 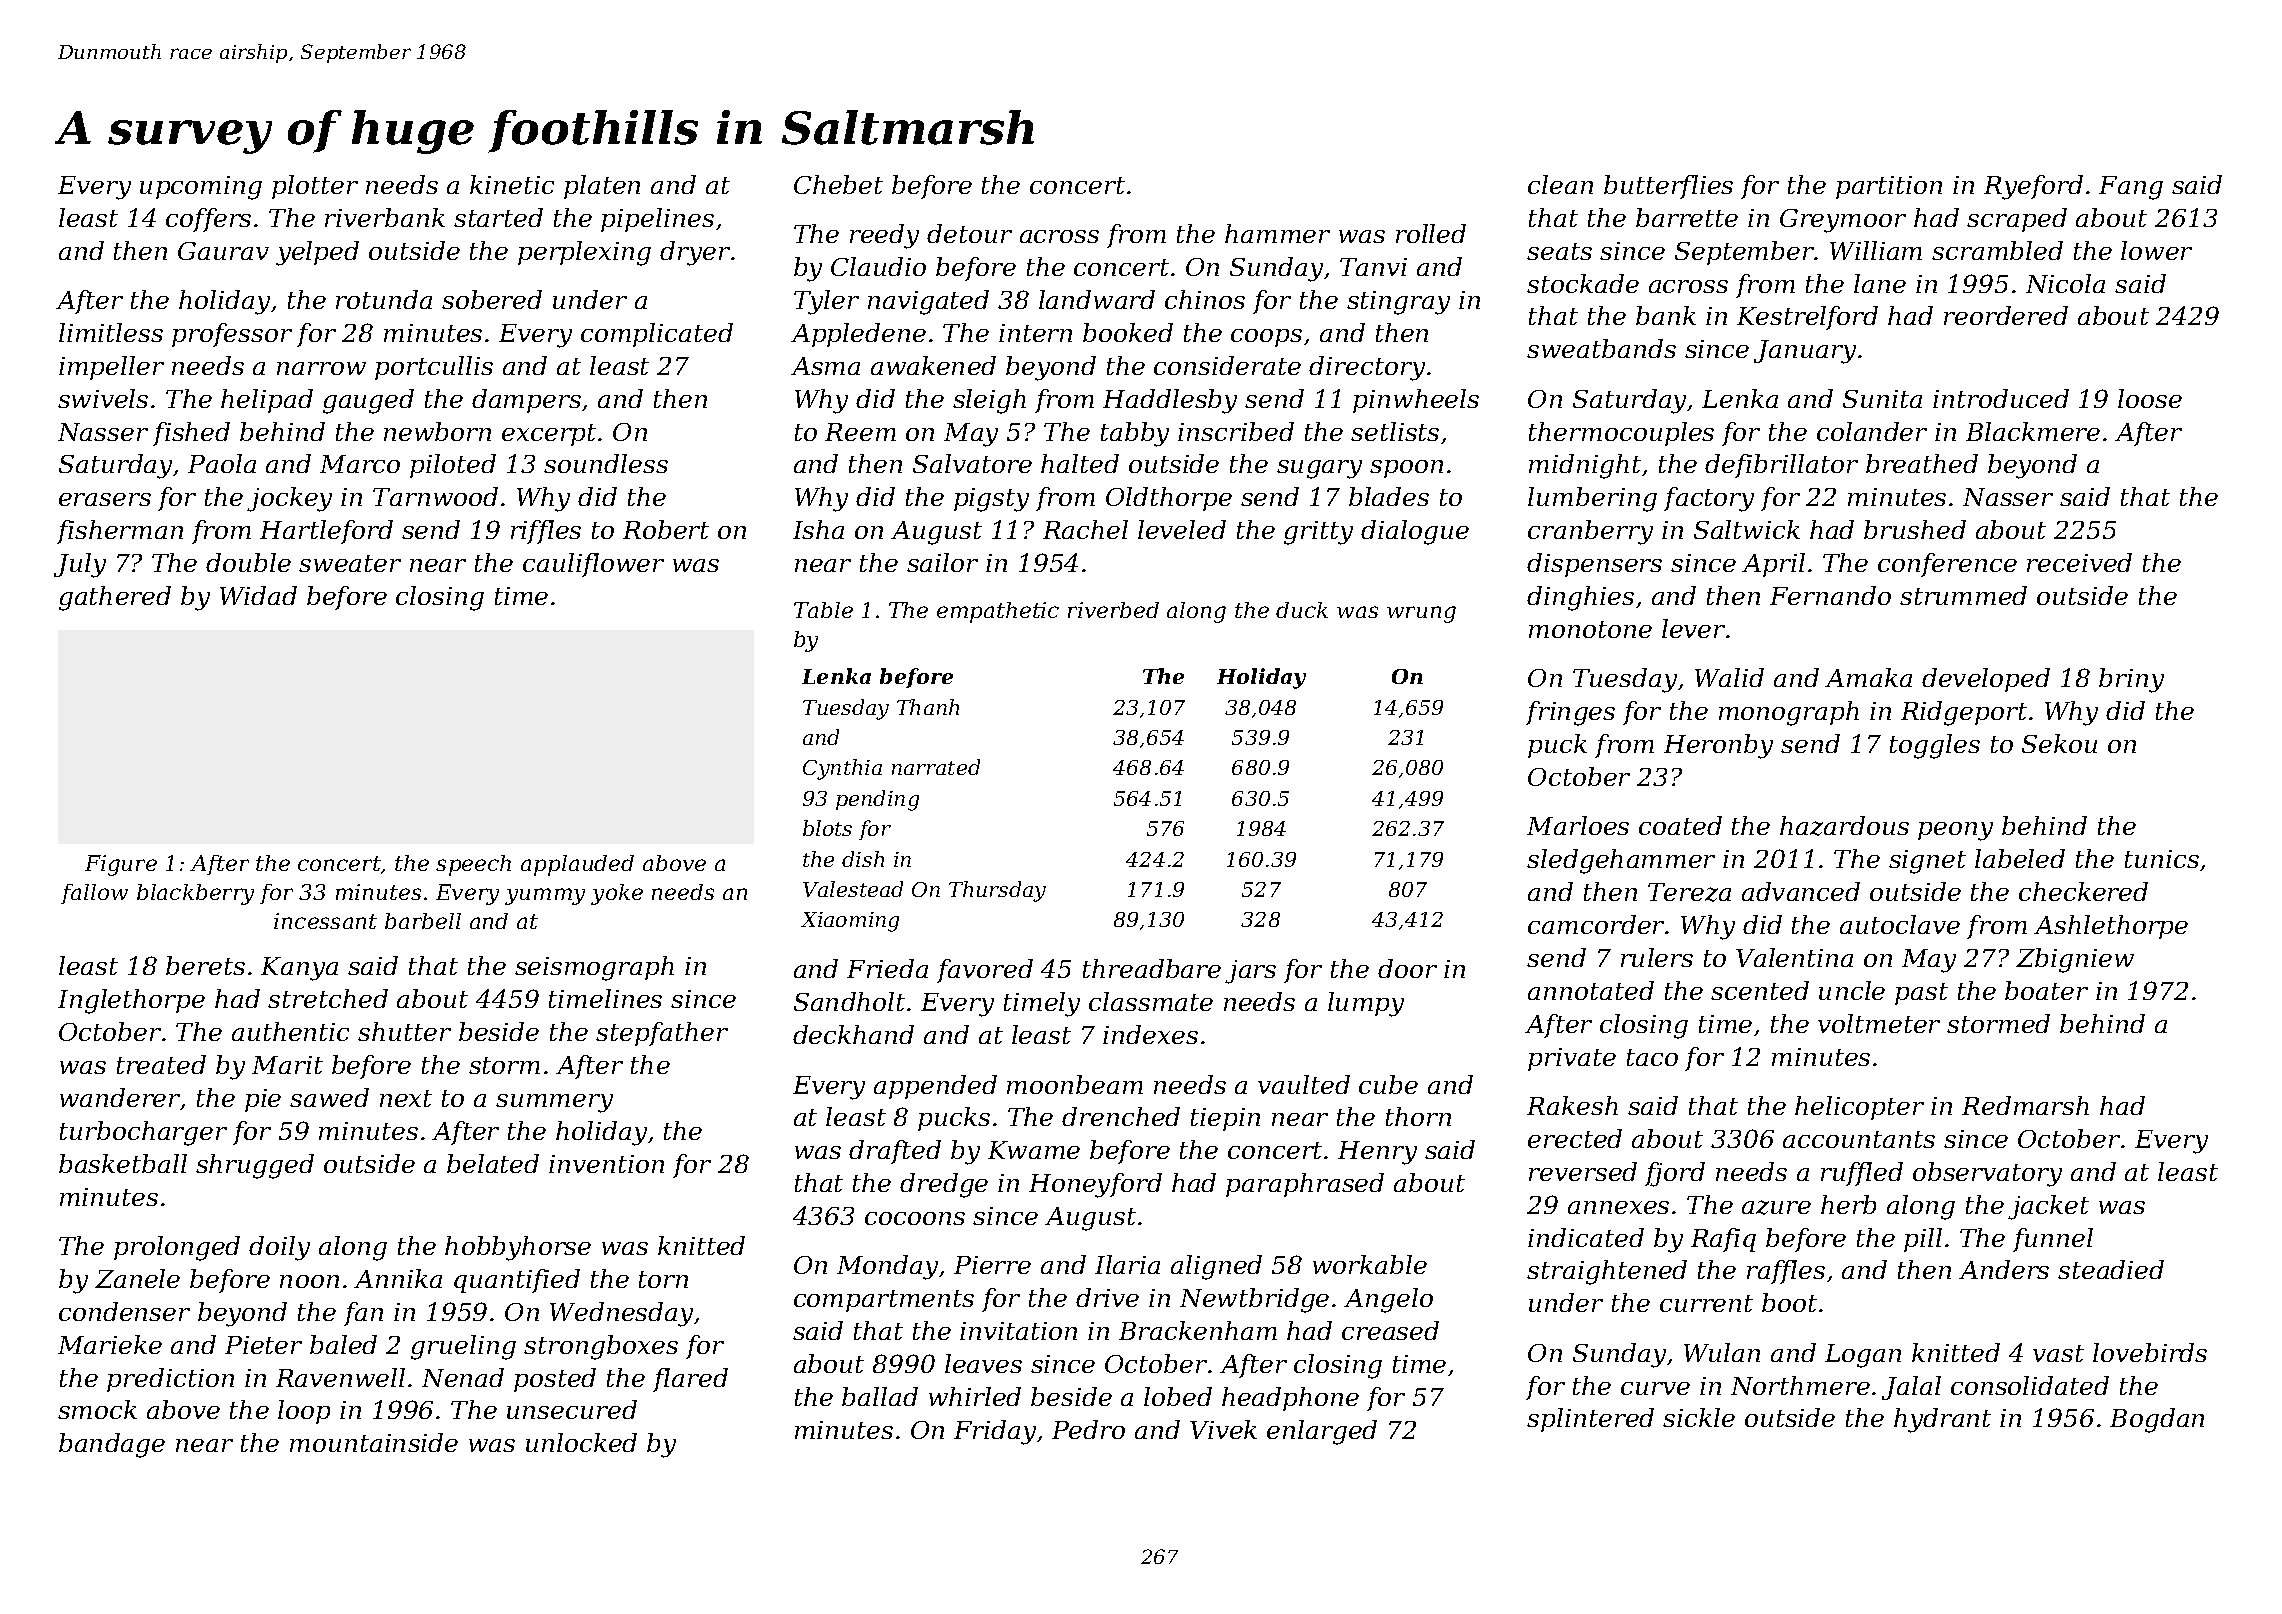 What do you see at coordinates (1657, 957) in the image?
I see `rulers` at bounding box center [1657, 957].
